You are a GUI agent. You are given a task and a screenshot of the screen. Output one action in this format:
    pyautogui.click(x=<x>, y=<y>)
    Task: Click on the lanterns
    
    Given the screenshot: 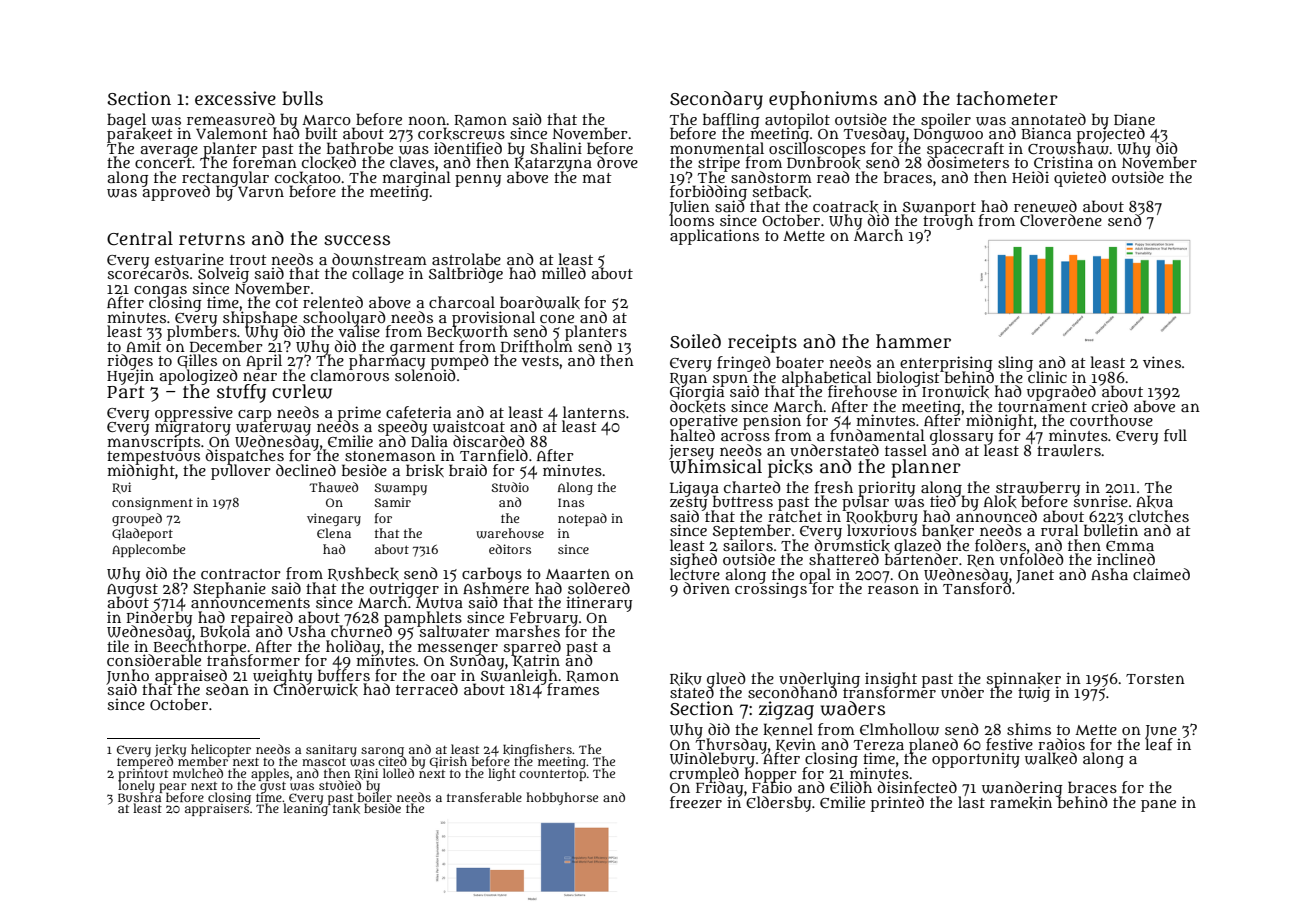 What is the action you would take?
    pyautogui.click(x=594, y=412)
